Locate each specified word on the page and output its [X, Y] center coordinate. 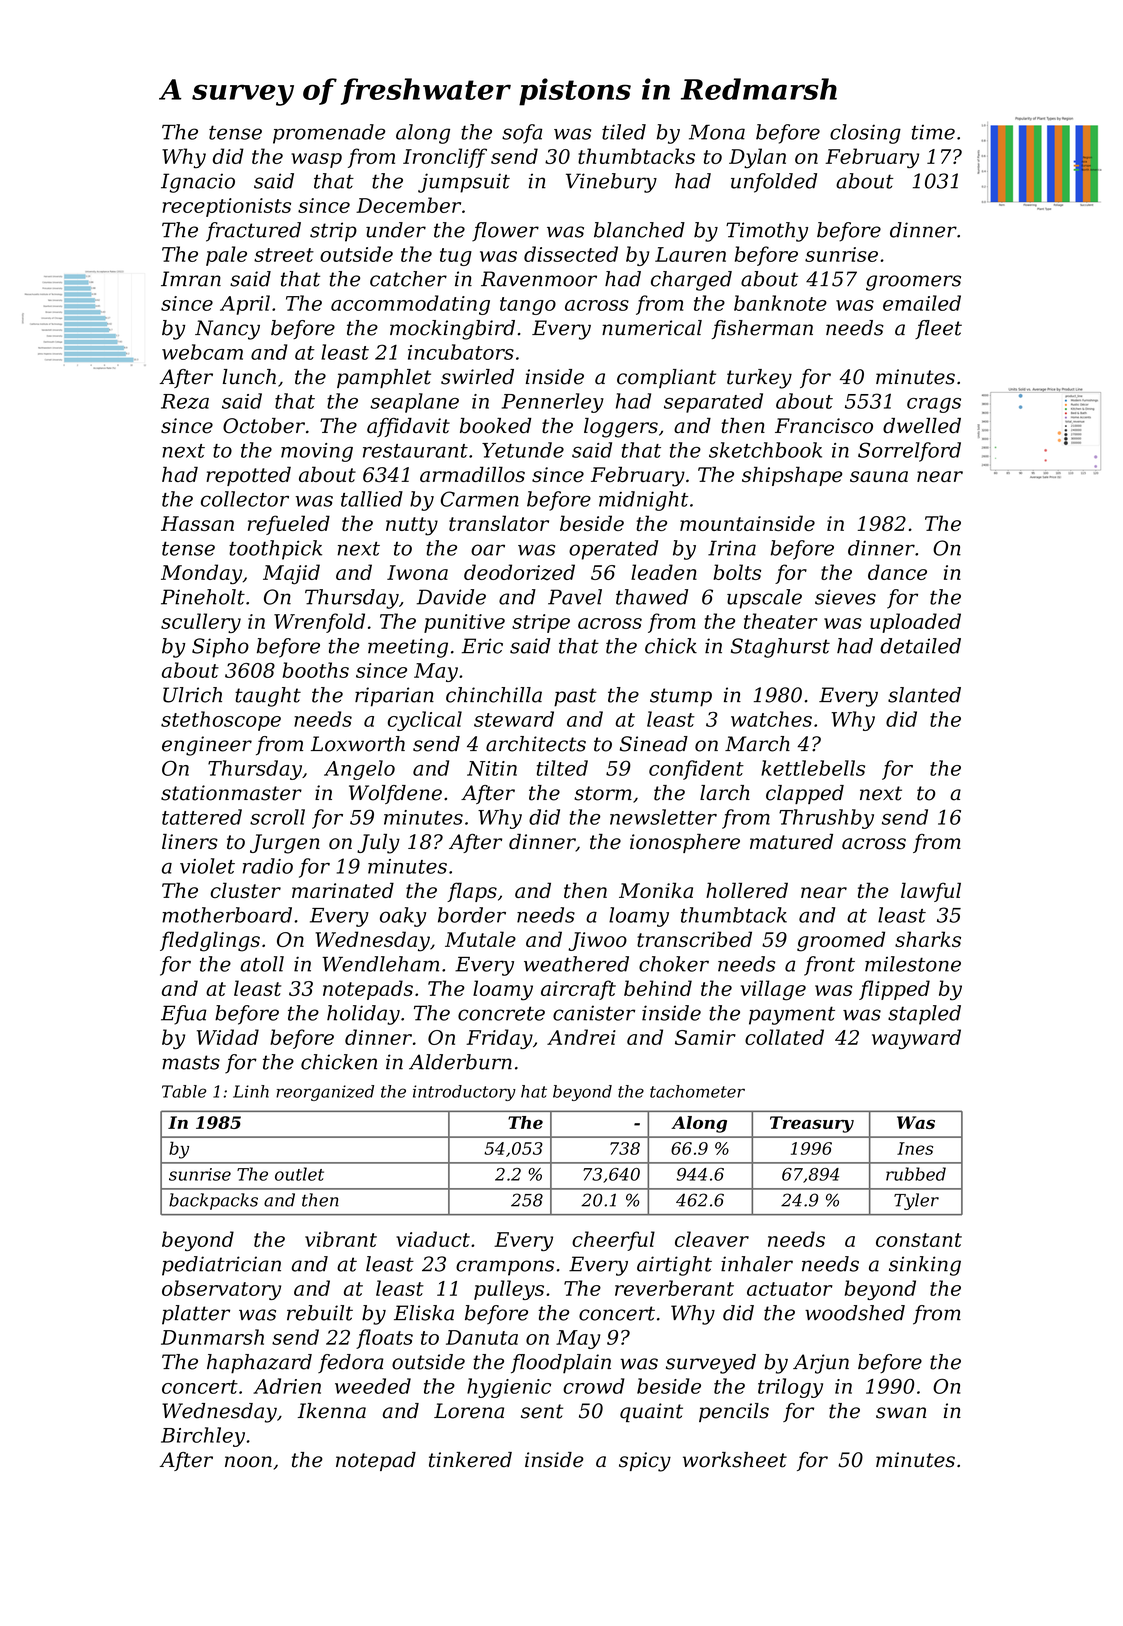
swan [901, 1413]
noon [248, 1462]
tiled [624, 132]
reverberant [674, 1288]
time [933, 132]
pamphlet [384, 378]
